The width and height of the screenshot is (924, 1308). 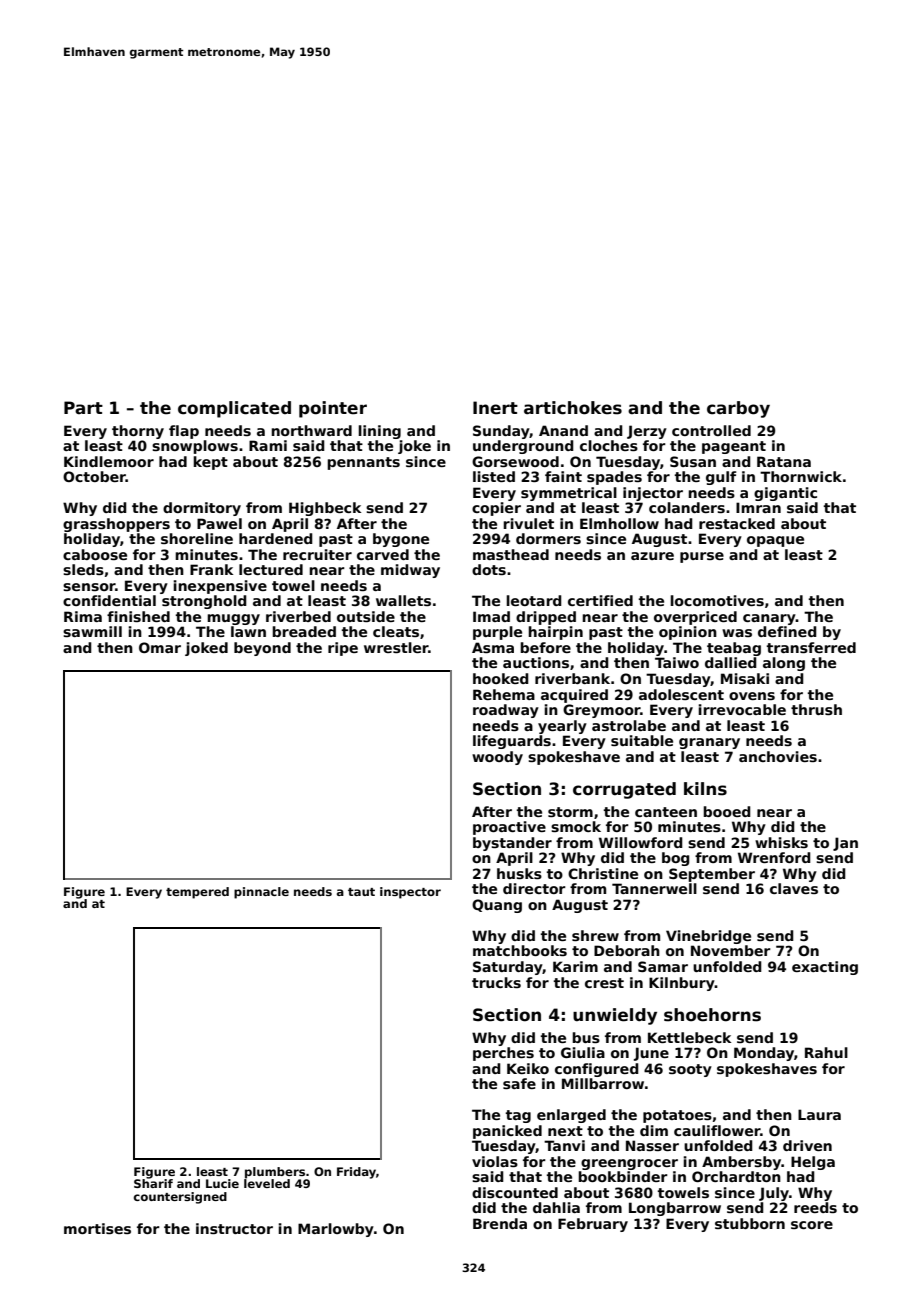 I want to click on instructor, so click(x=234, y=1228).
